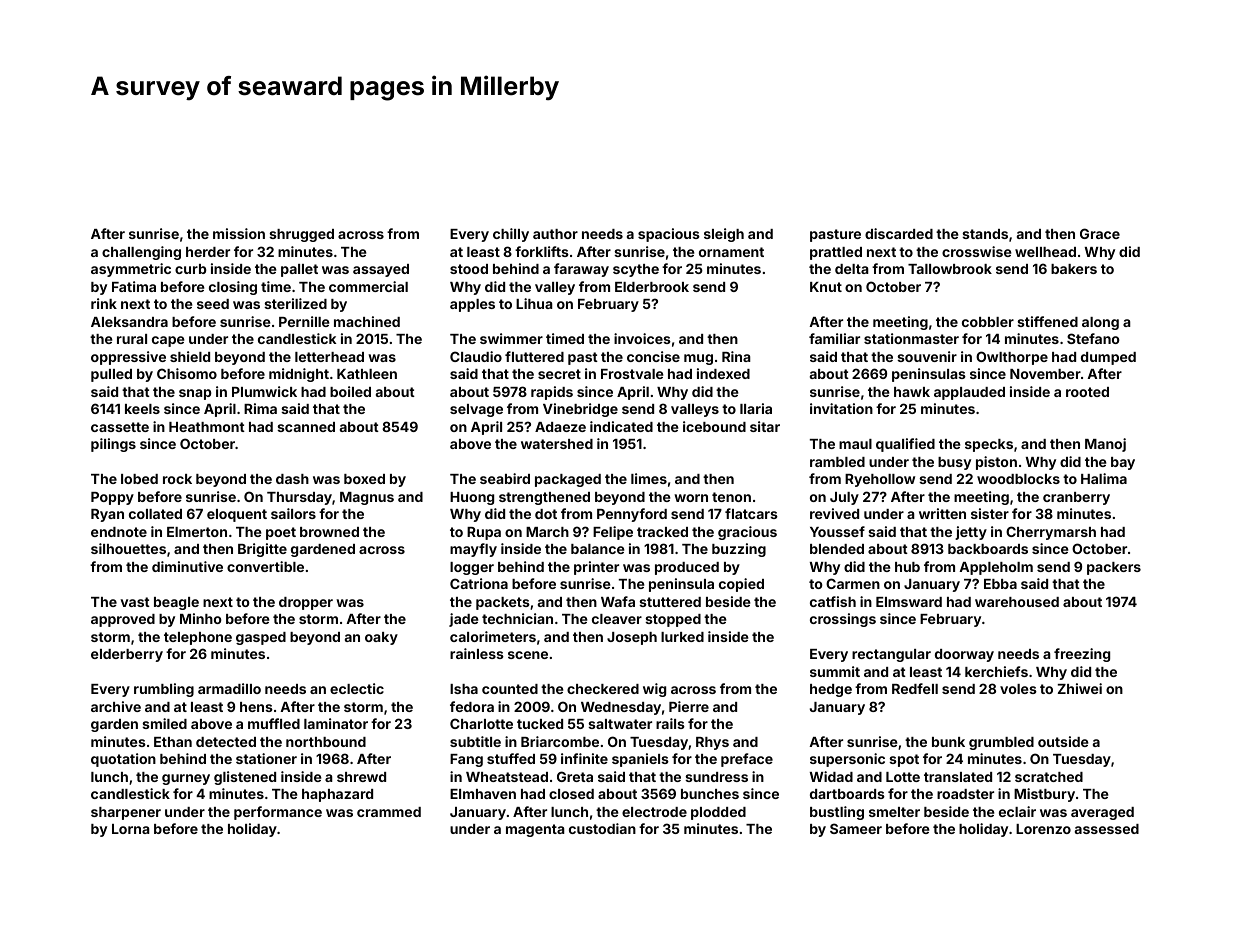 This screenshot has height=952, width=1233. Describe the element at coordinates (948, 742) in the screenshot. I see `bunk` at that location.
